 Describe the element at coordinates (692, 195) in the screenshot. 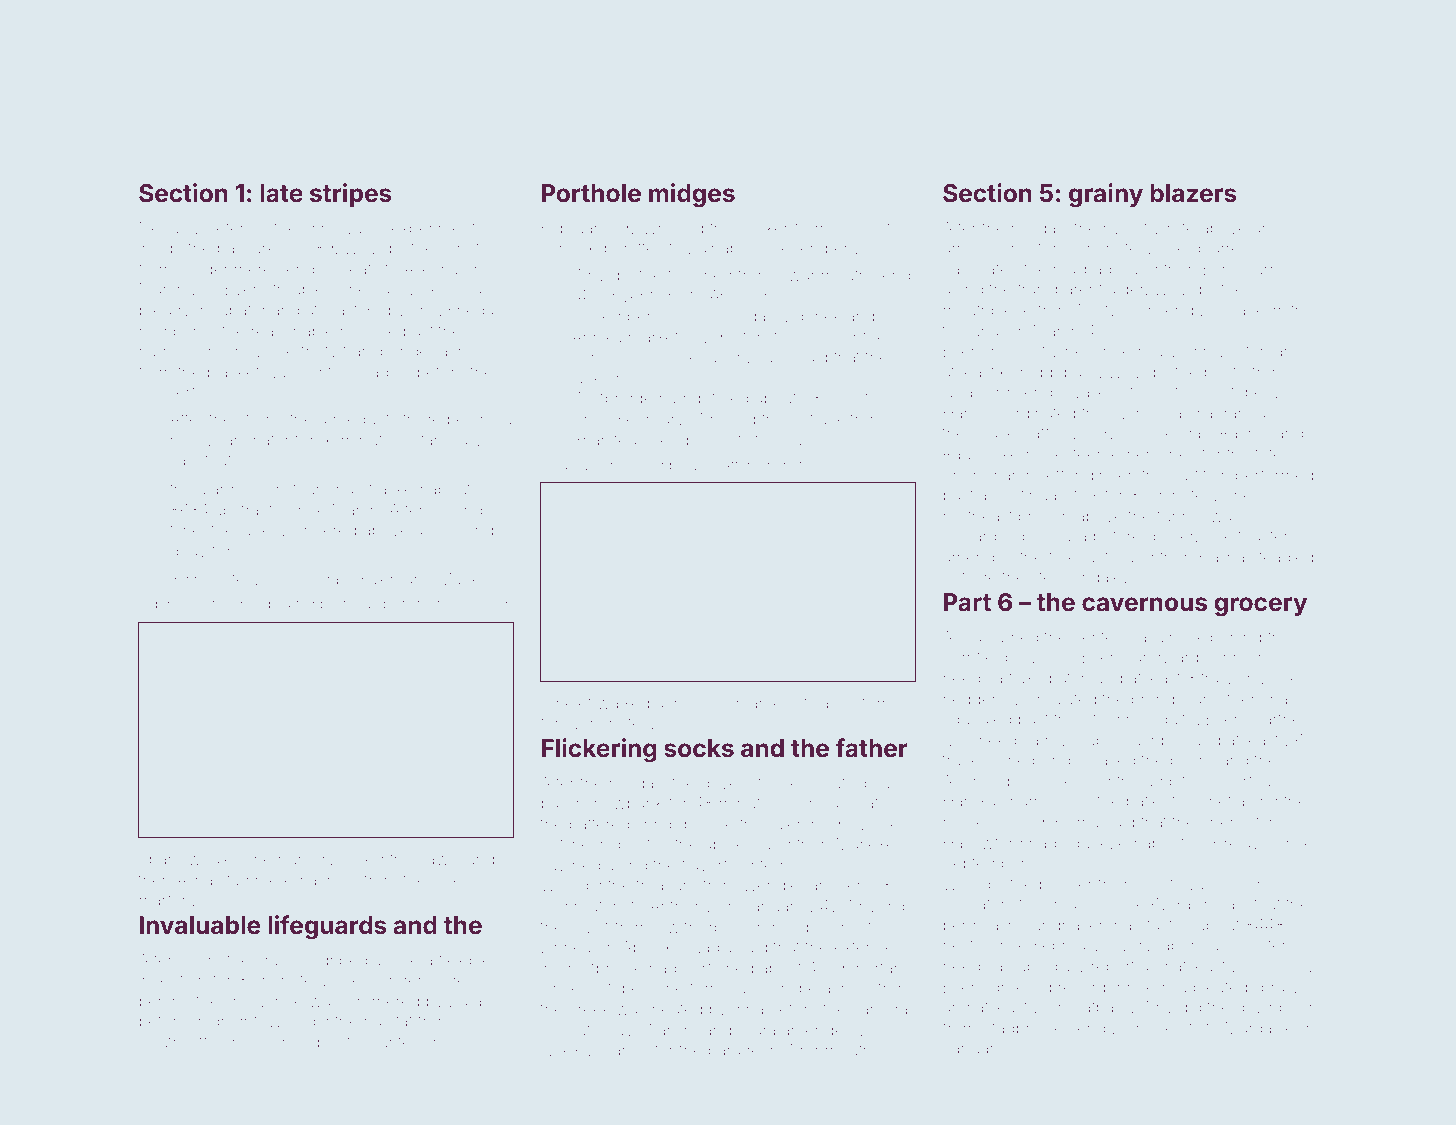

I see `midges` at that location.
